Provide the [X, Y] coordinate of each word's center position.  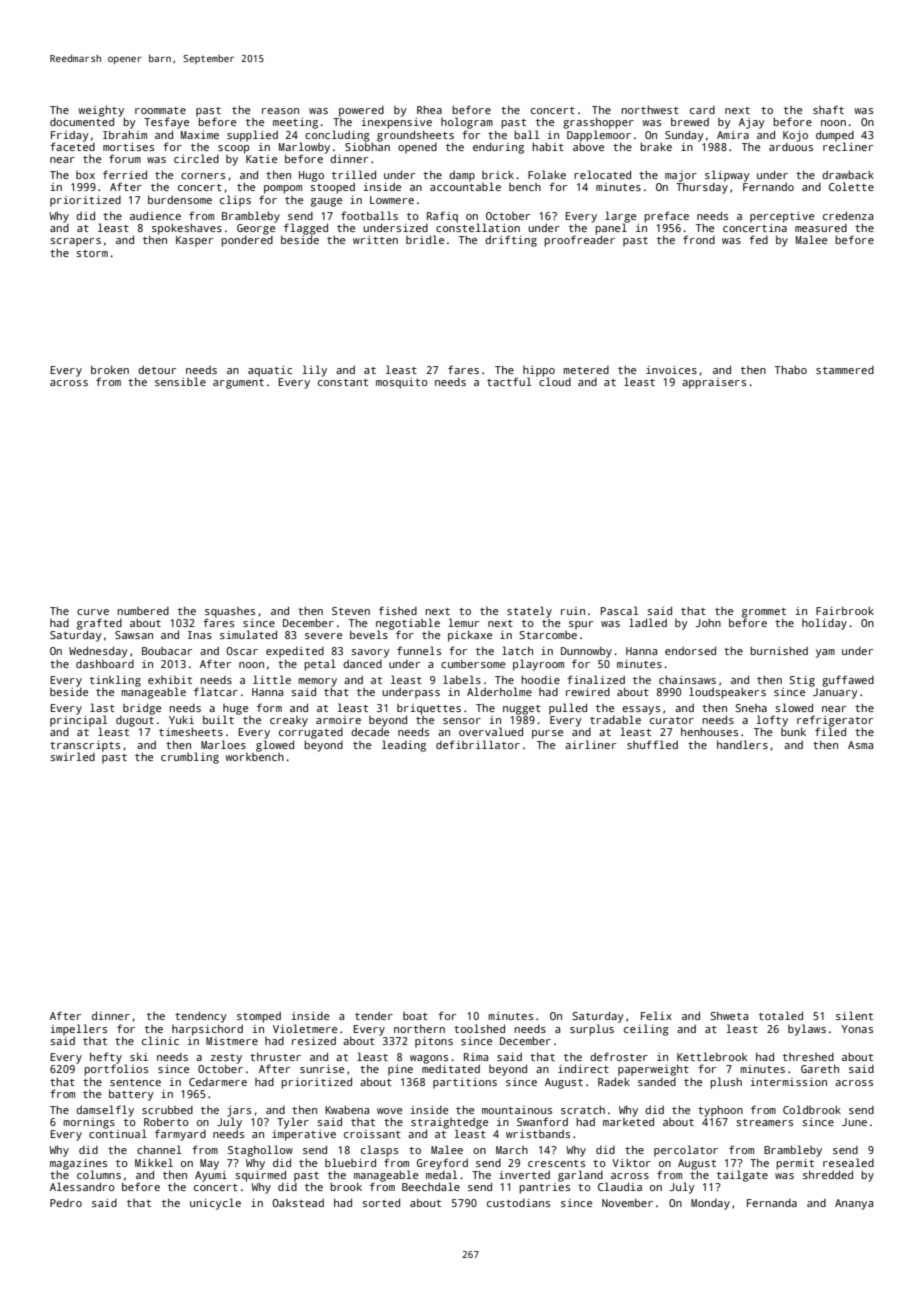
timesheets [191, 731]
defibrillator [478, 744]
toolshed [479, 1028]
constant [343, 382]
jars [239, 1111]
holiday [824, 624]
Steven [351, 611]
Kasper [194, 241]
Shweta [729, 1015]
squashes [230, 612]
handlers [742, 744]
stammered [845, 370]
